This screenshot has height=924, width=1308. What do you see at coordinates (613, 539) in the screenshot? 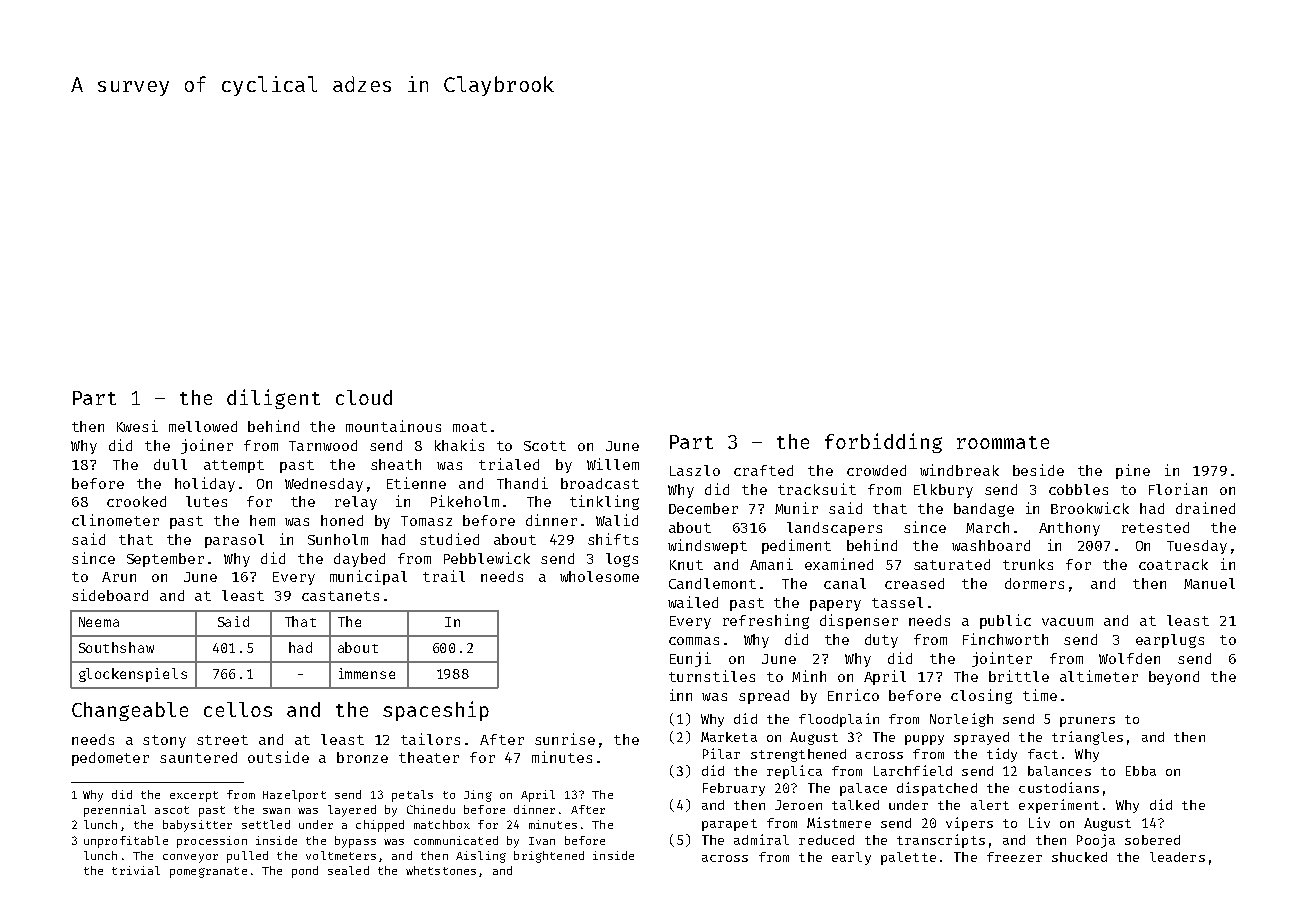
I see `shifts` at bounding box center [613, 539].
